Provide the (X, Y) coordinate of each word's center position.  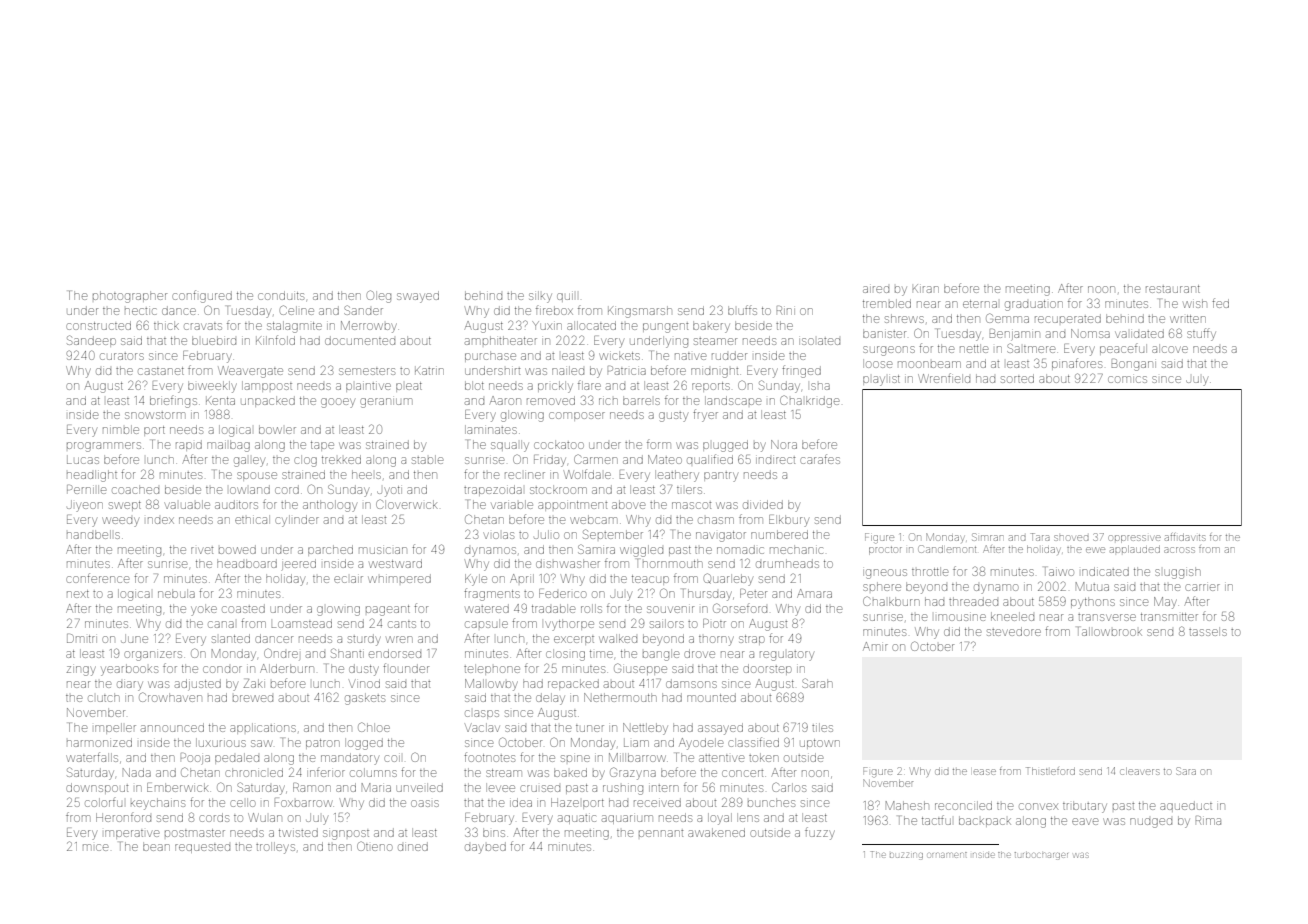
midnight (714, 373)
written (1188, 319)
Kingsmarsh (639, 312)
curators (122, 356)
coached (135, 490)
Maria (376, 787)
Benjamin (1014, 335)
